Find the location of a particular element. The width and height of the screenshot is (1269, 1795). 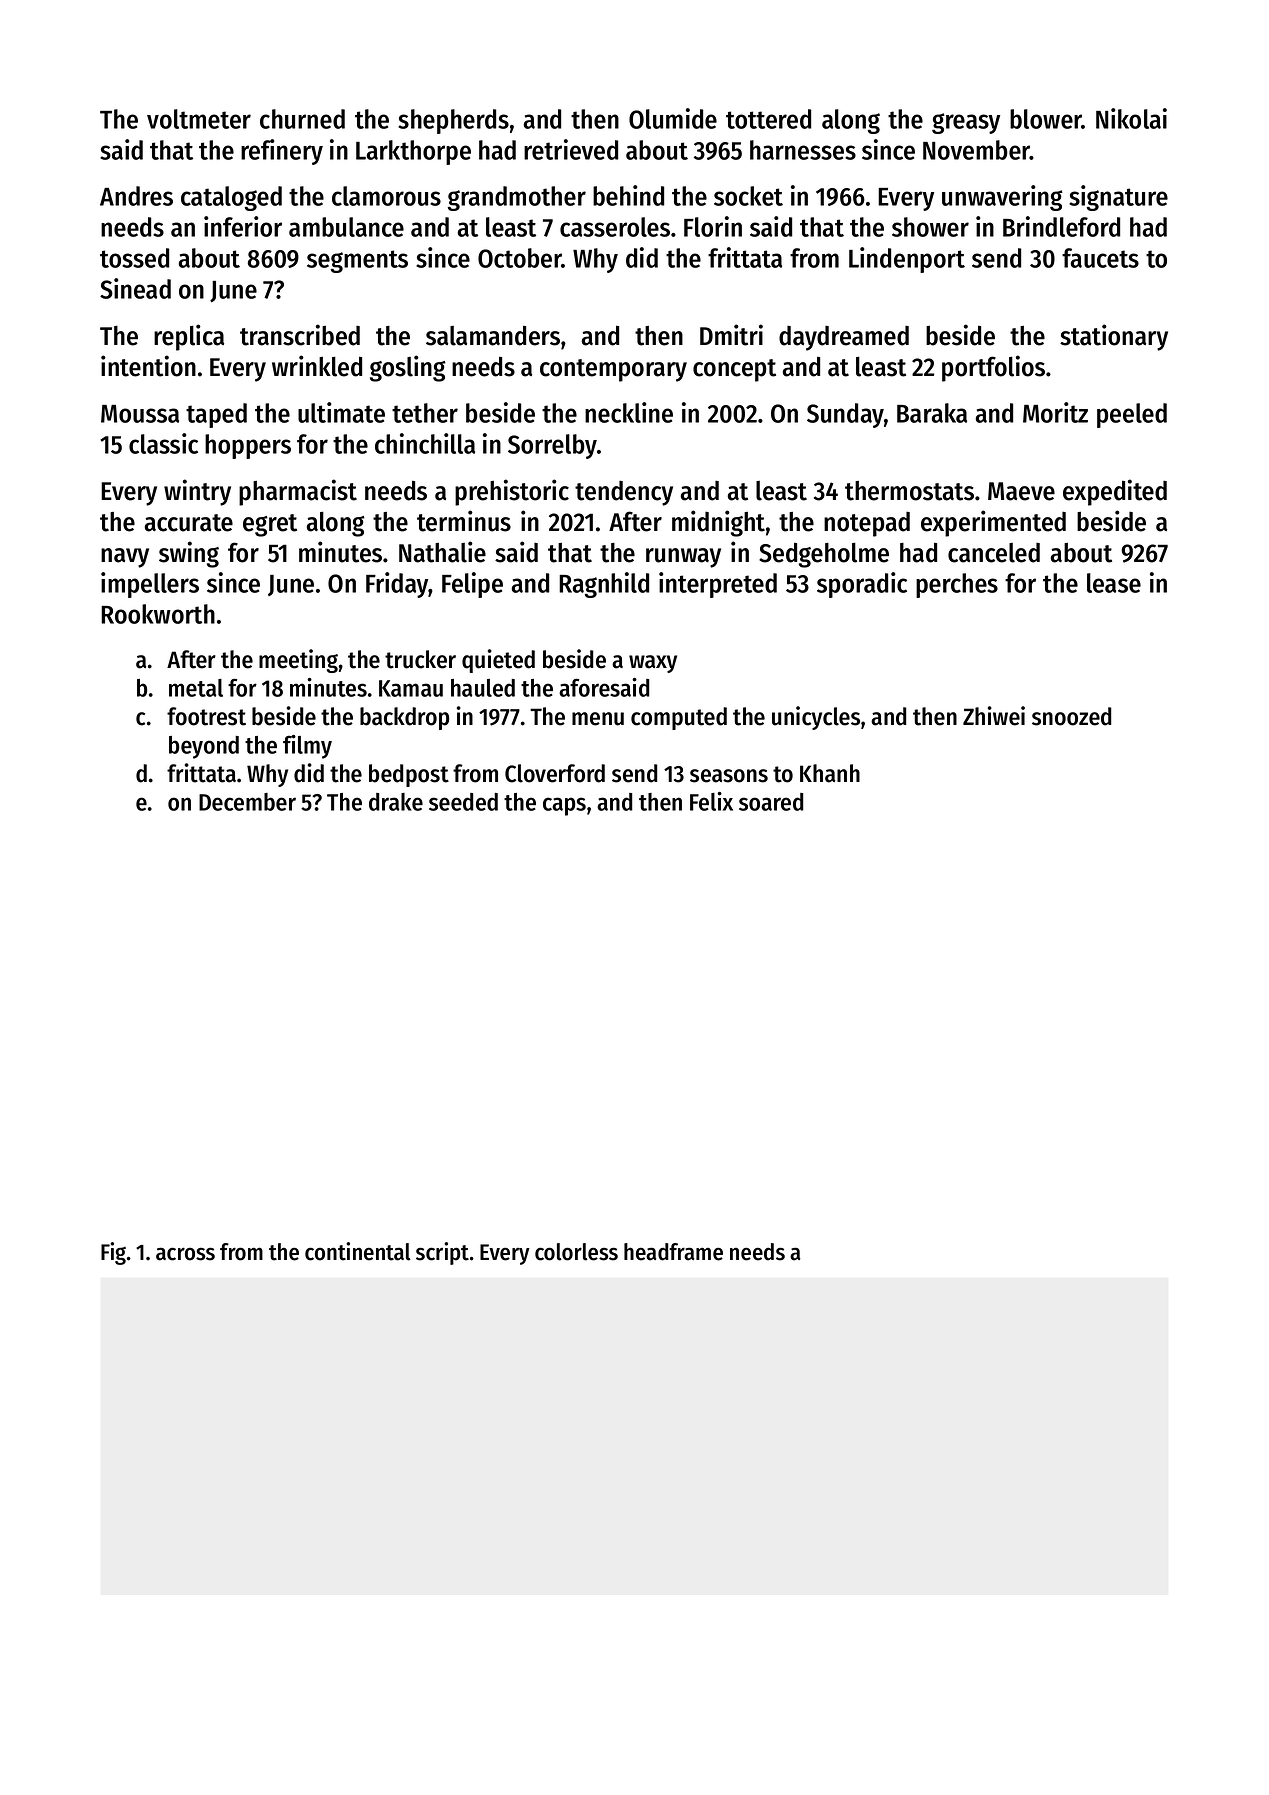

Fig is located at coordinates (113, 1253).
